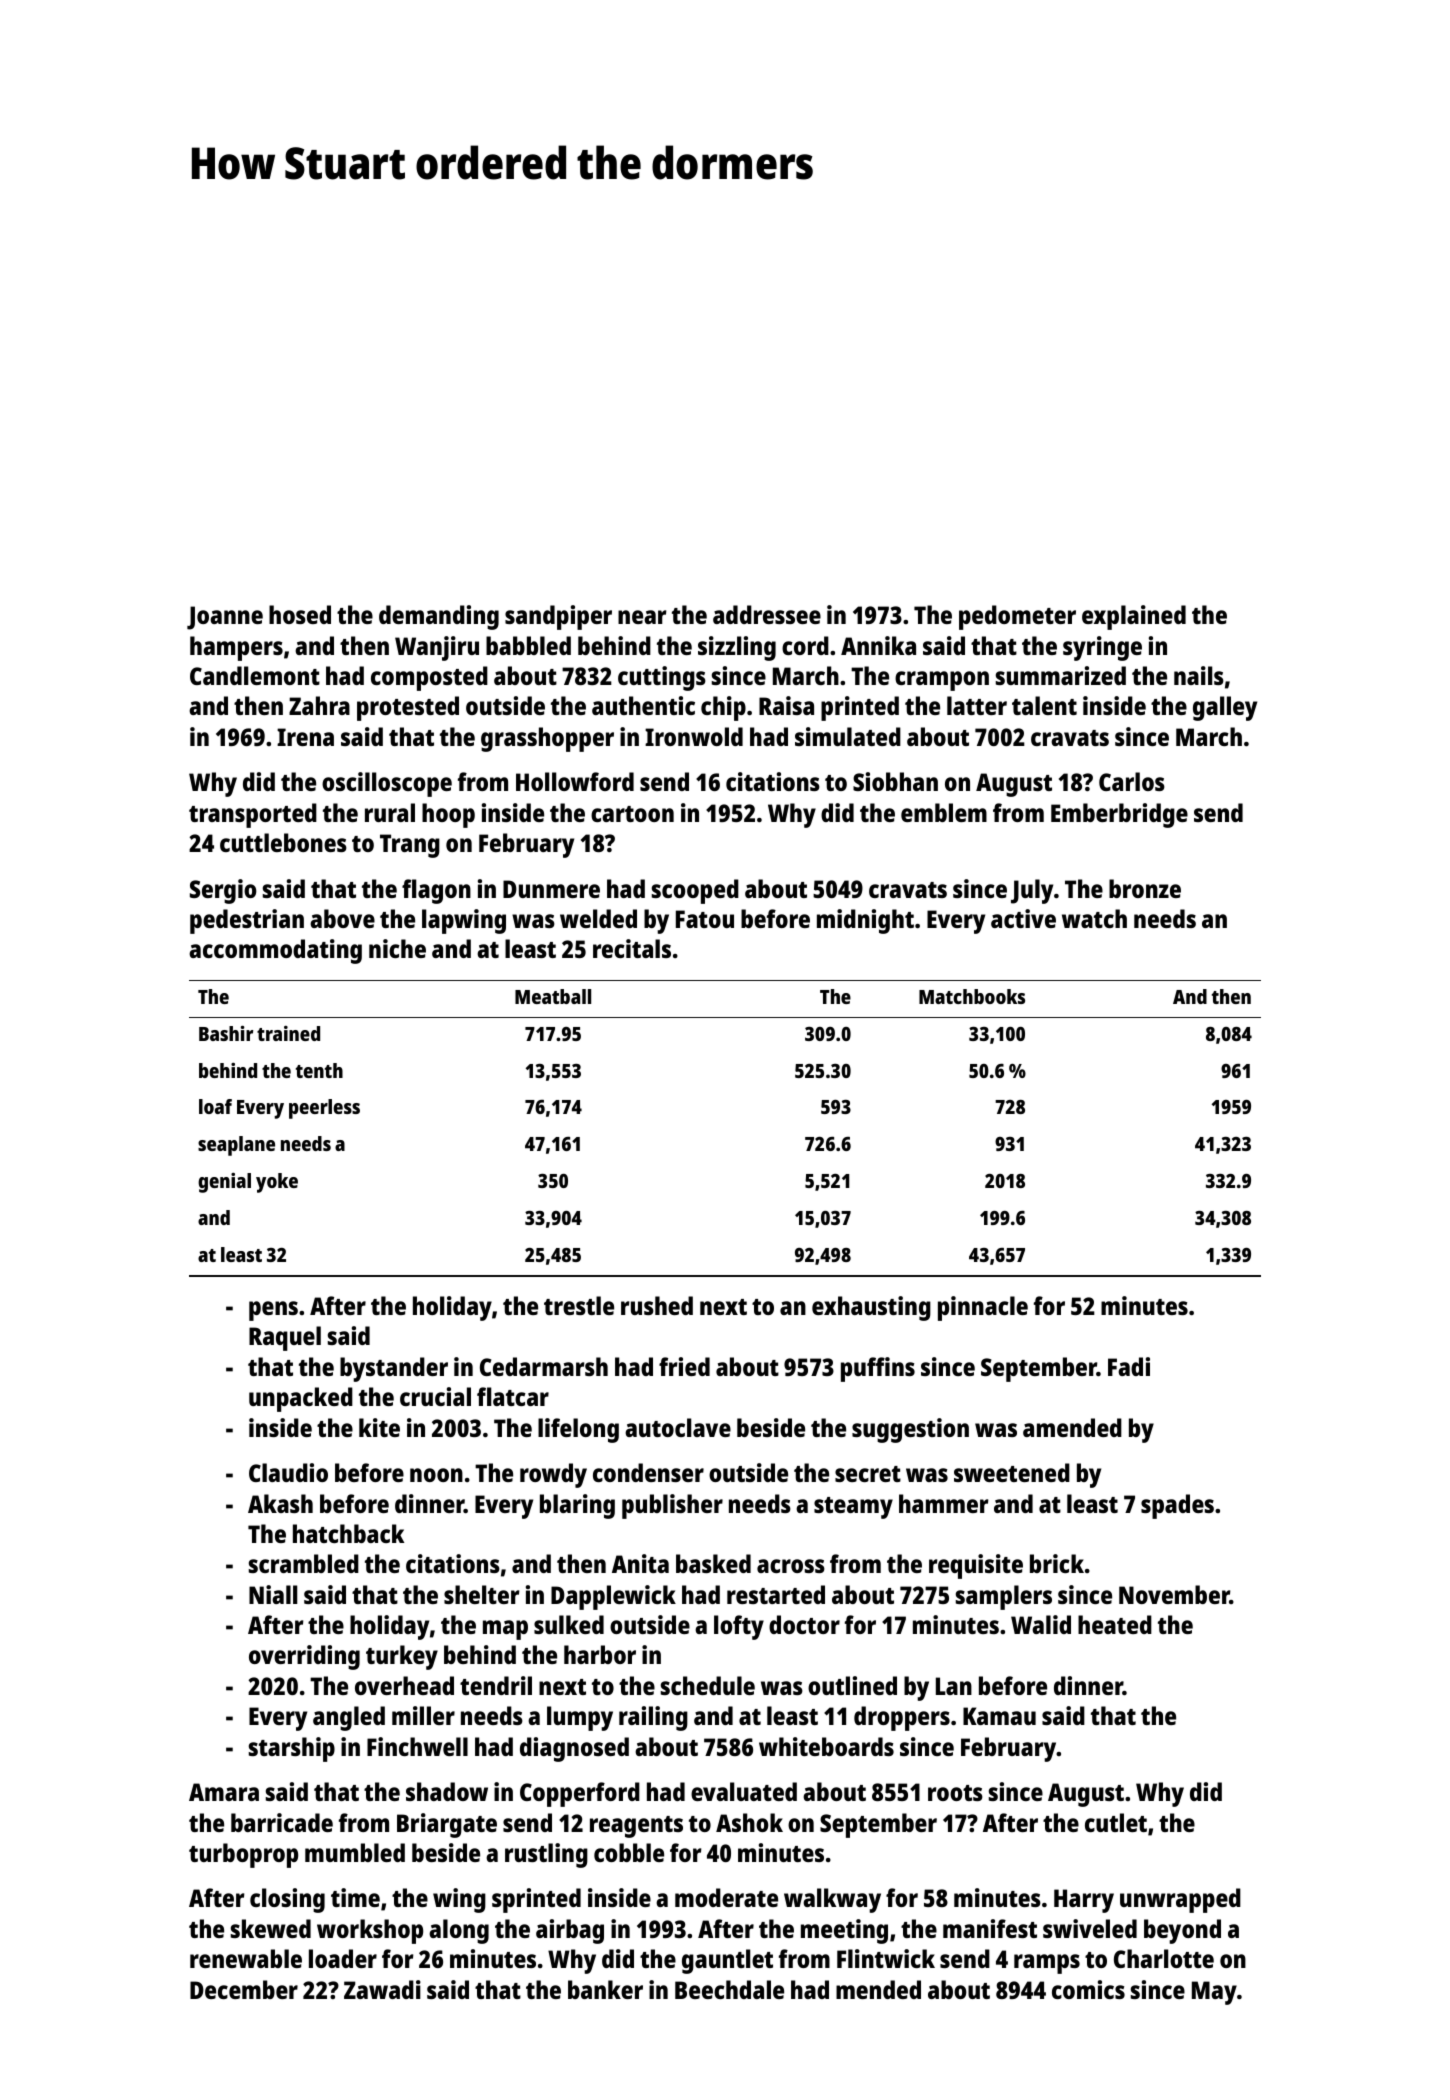 This screenshot has height=2100, width=1450. What do you see at coordinates (1214, 1993) in the screenshot?
I see `May` at bounding box center [1214, 1993].
